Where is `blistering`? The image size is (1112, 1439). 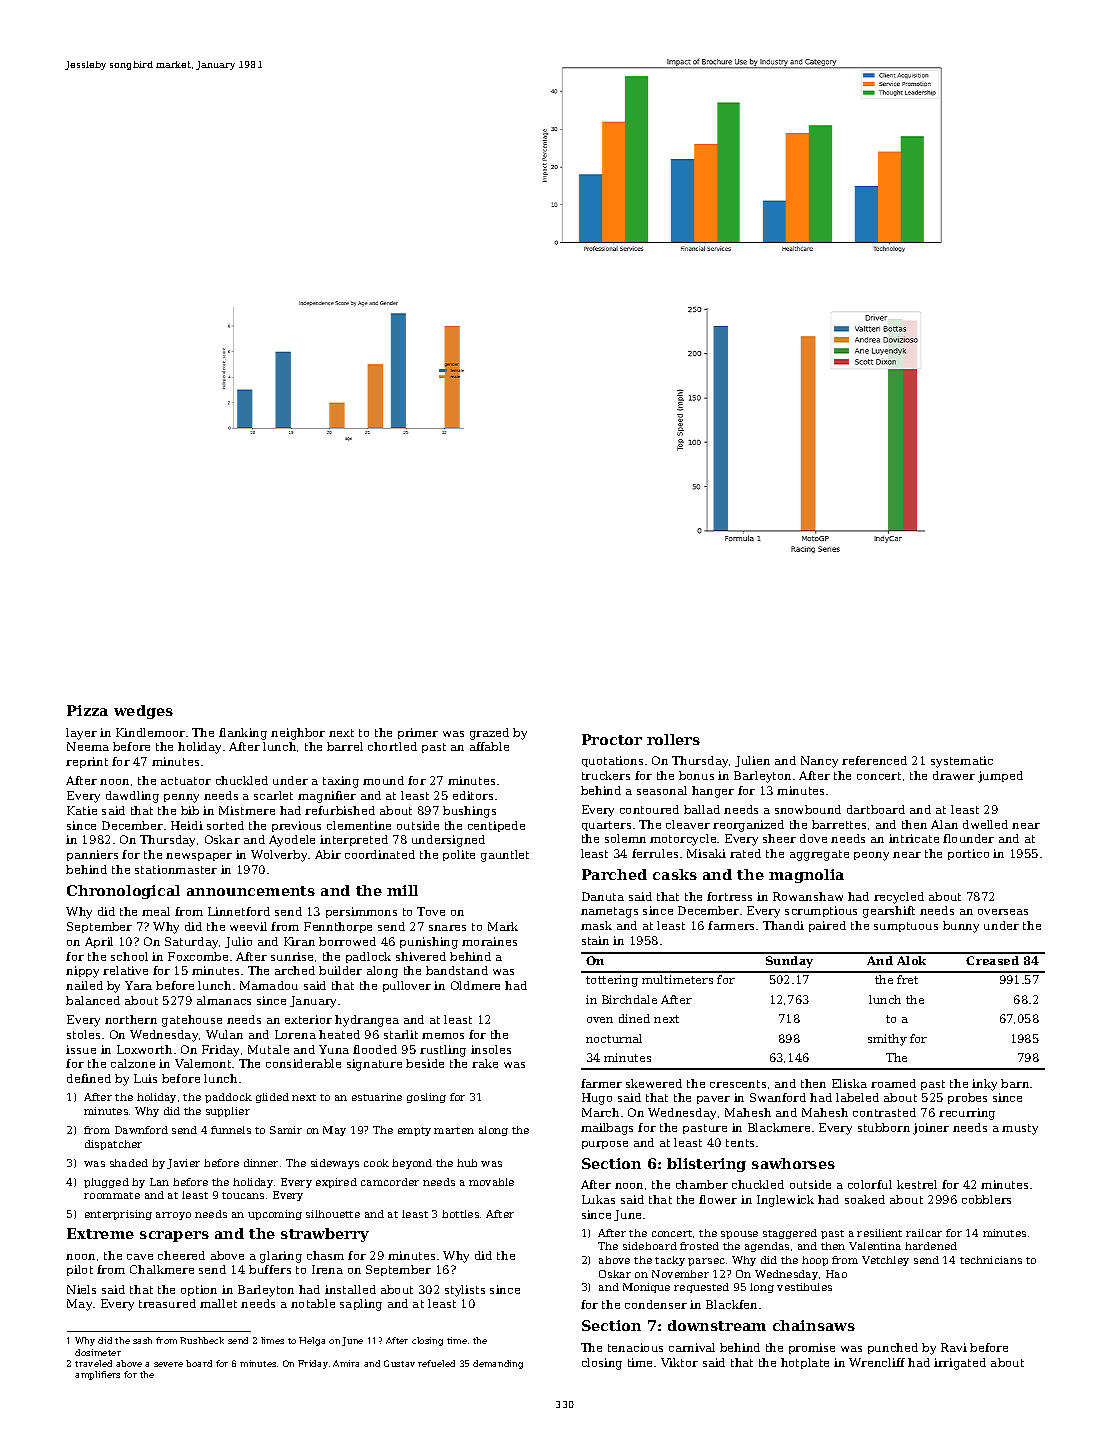 blistering is located at coordinates (706, 1165).
